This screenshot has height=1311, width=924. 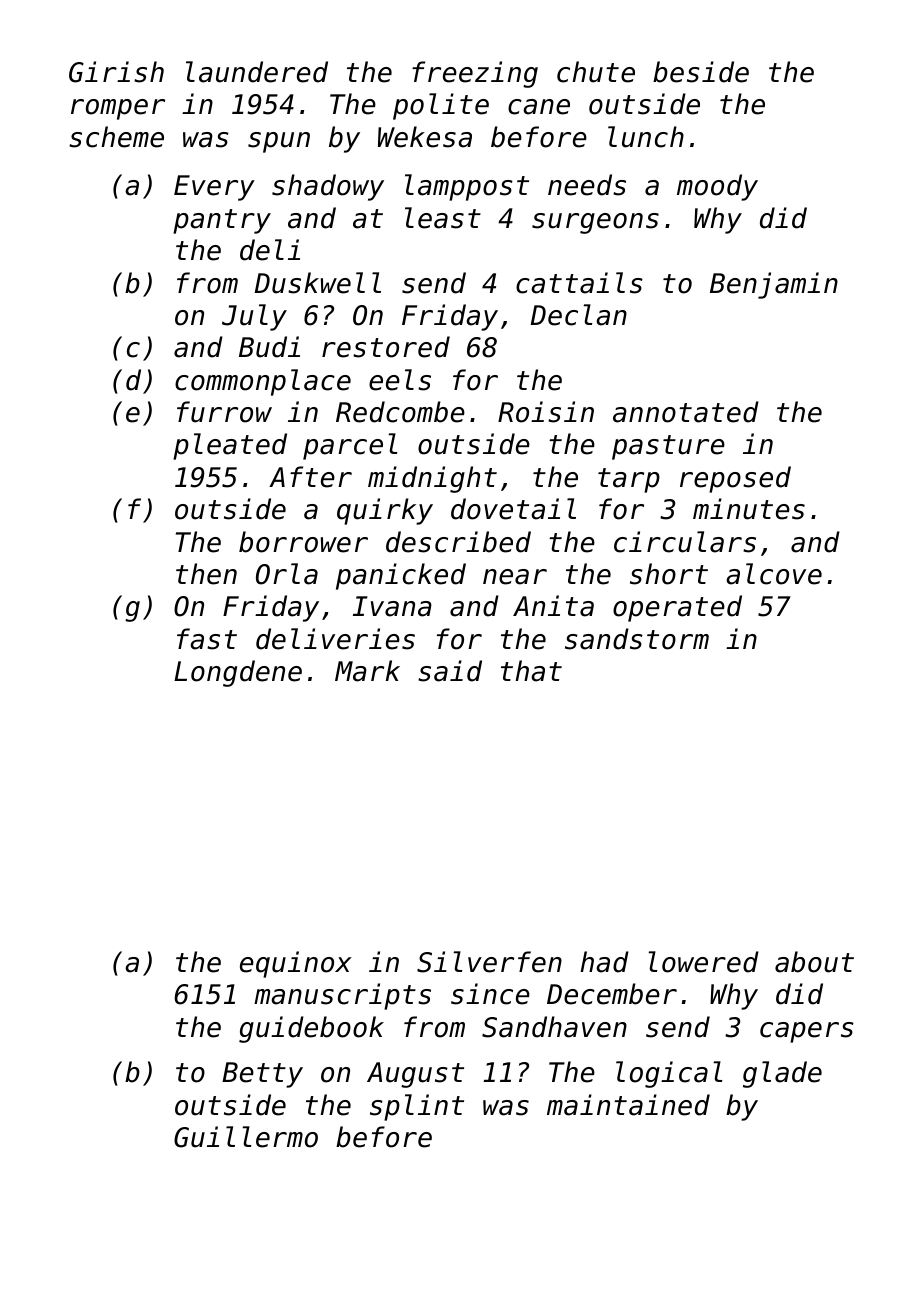 I want to click on scheme, so click(x=116, y=137).
